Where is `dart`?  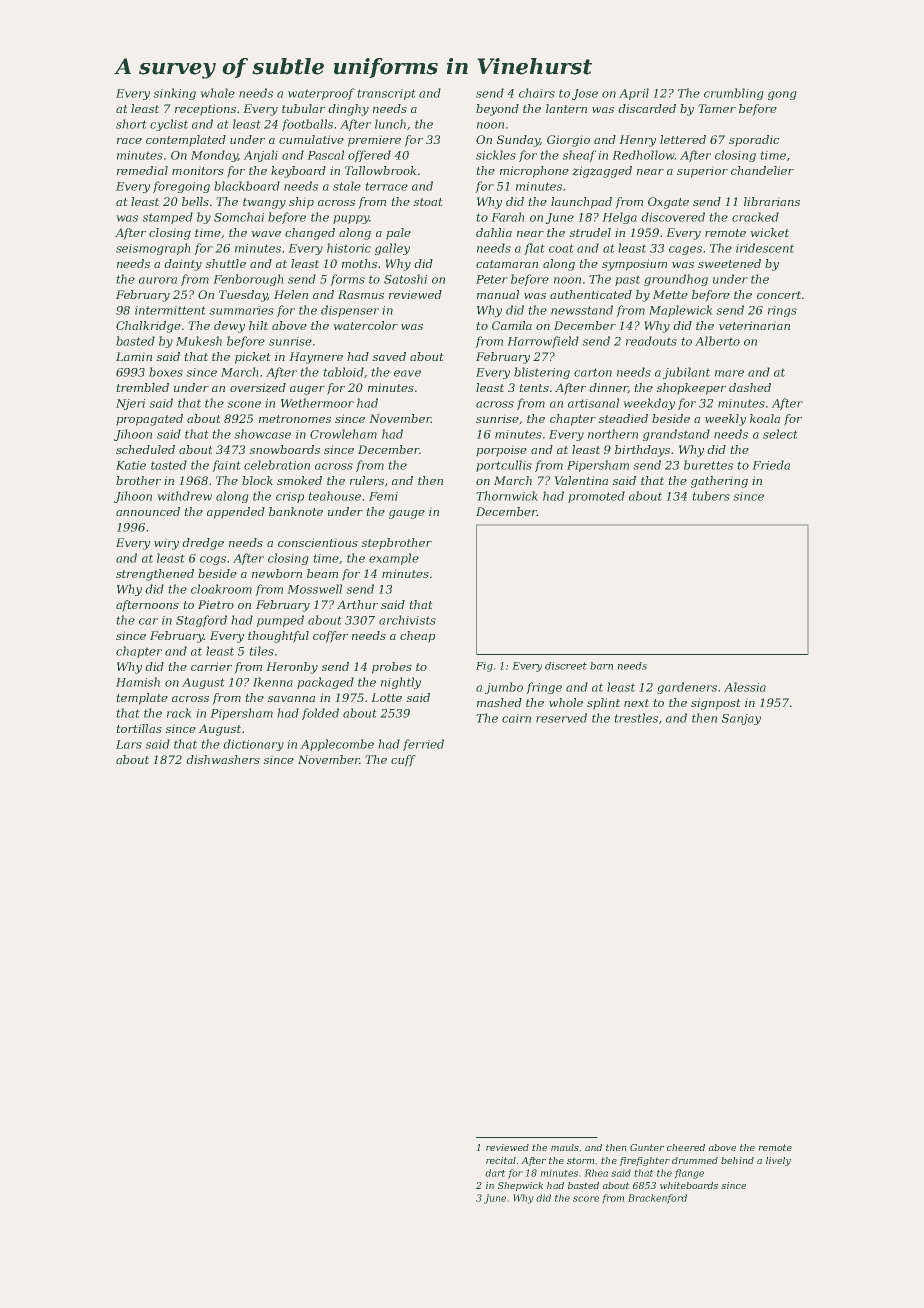 dart is located at coordinates (495, 1173).
